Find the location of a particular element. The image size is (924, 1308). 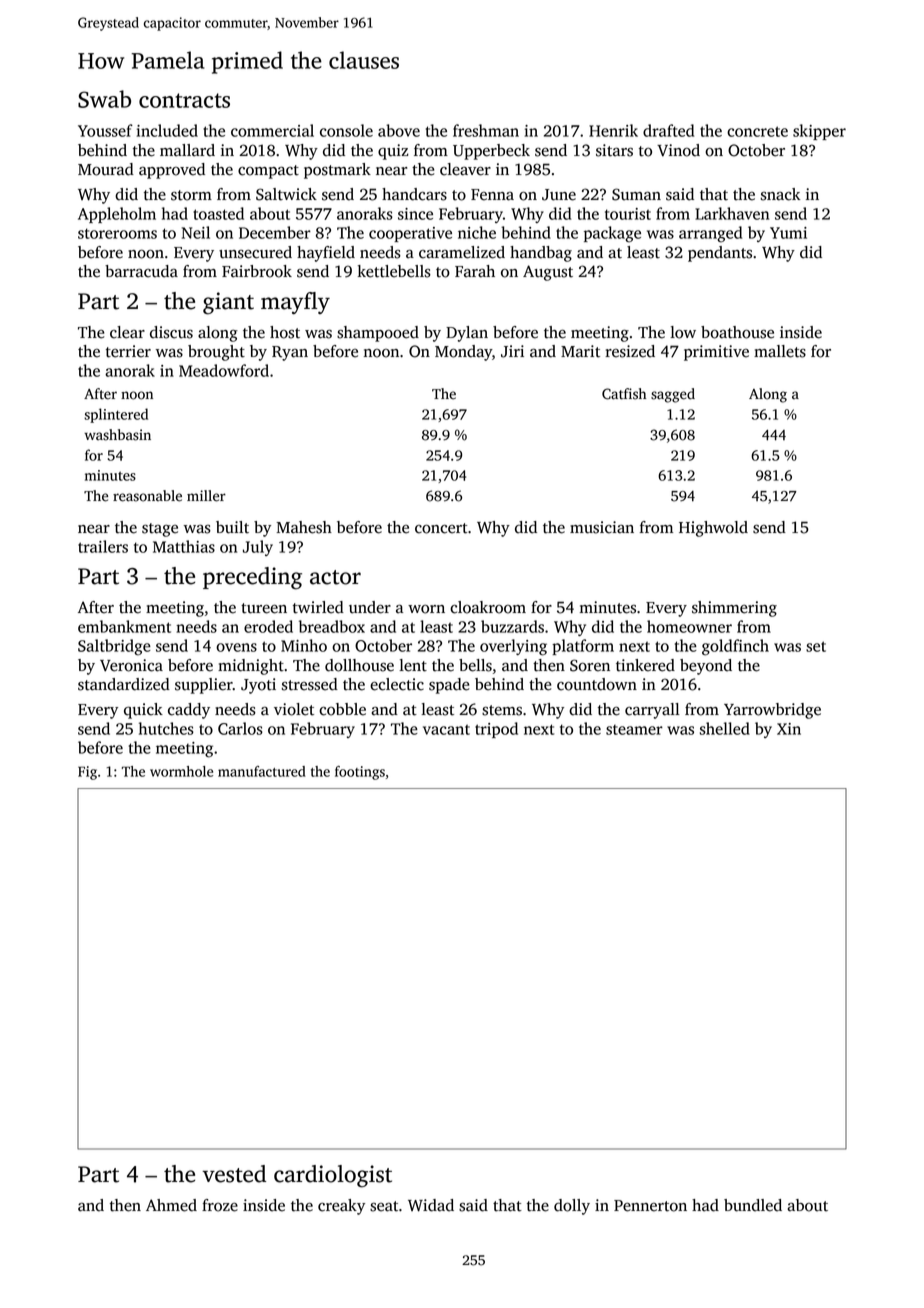

included is located at coordinates (167, 130).
